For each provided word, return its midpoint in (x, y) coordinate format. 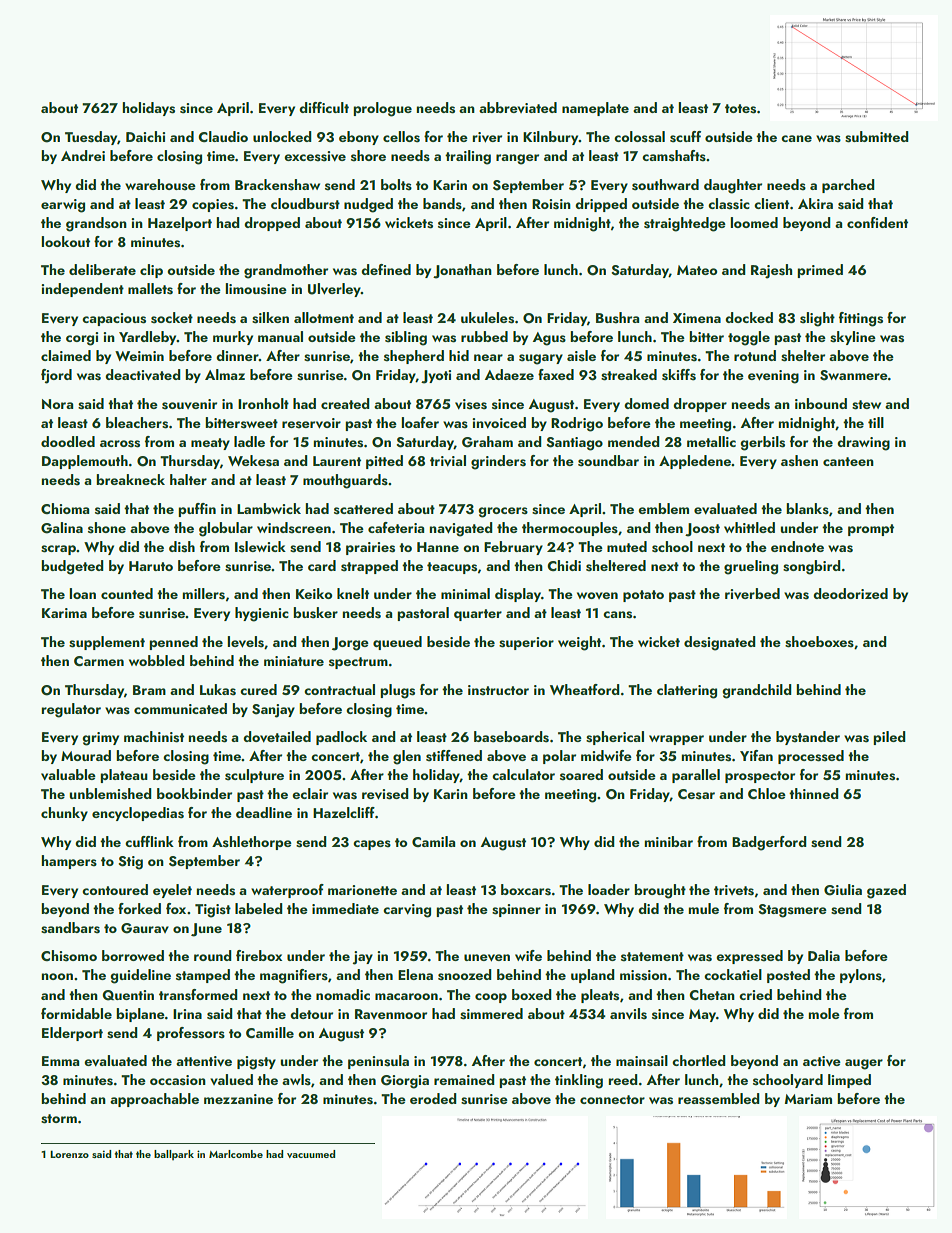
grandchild (757, 691)
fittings (861, 319)
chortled (699, 1060)
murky (233, 338)
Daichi (145, 136)
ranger (517, 159)
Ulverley (334, 290)
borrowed (133, 955)
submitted (877, 137)
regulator (71, 710)
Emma (60, 1061)
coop (491, 998)
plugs (397, 691)
